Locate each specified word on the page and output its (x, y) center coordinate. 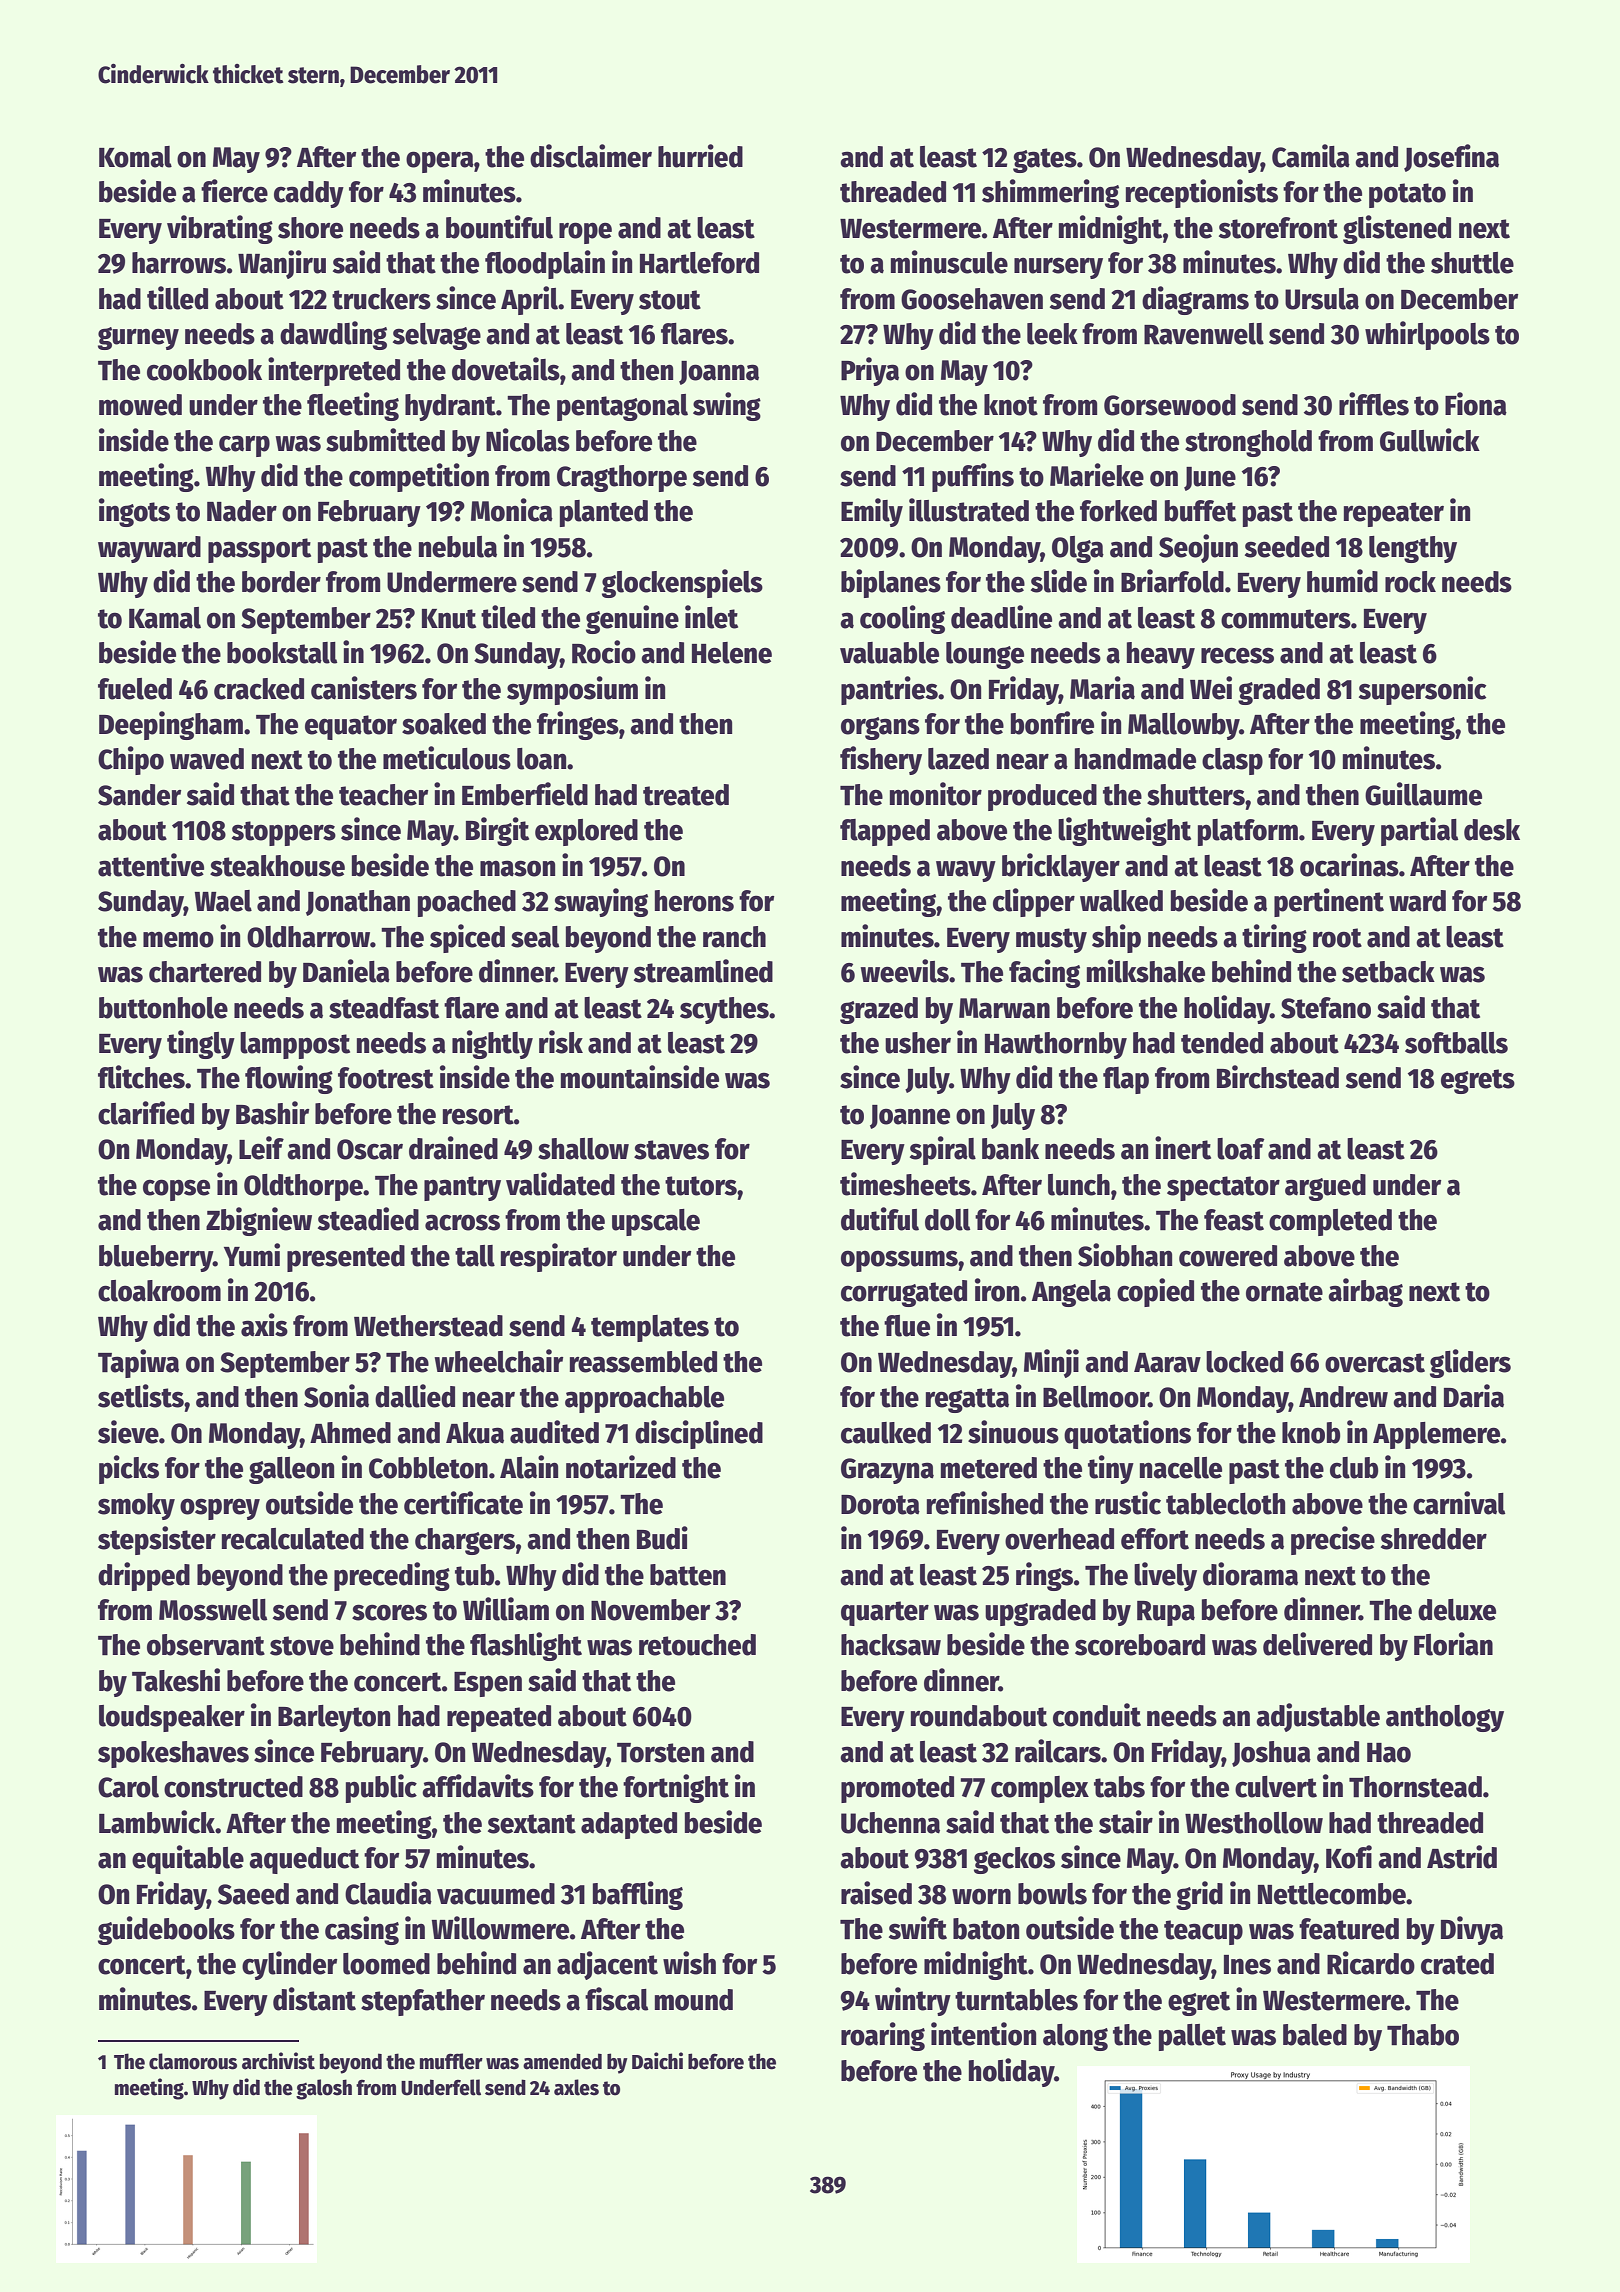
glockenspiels (682, 583)
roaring (883, 2036)
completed (1330, 1222)
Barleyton (334, 1718)
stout (670, 300)
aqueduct (304, 1860)
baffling (638, 1895)
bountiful (499, 227)
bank (1010, 1149)
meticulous (447, 758)
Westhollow (1254, 1823)
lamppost (295, 1045)
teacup (1203, 1932)
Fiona (1476, 404)
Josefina (1451, 158)
